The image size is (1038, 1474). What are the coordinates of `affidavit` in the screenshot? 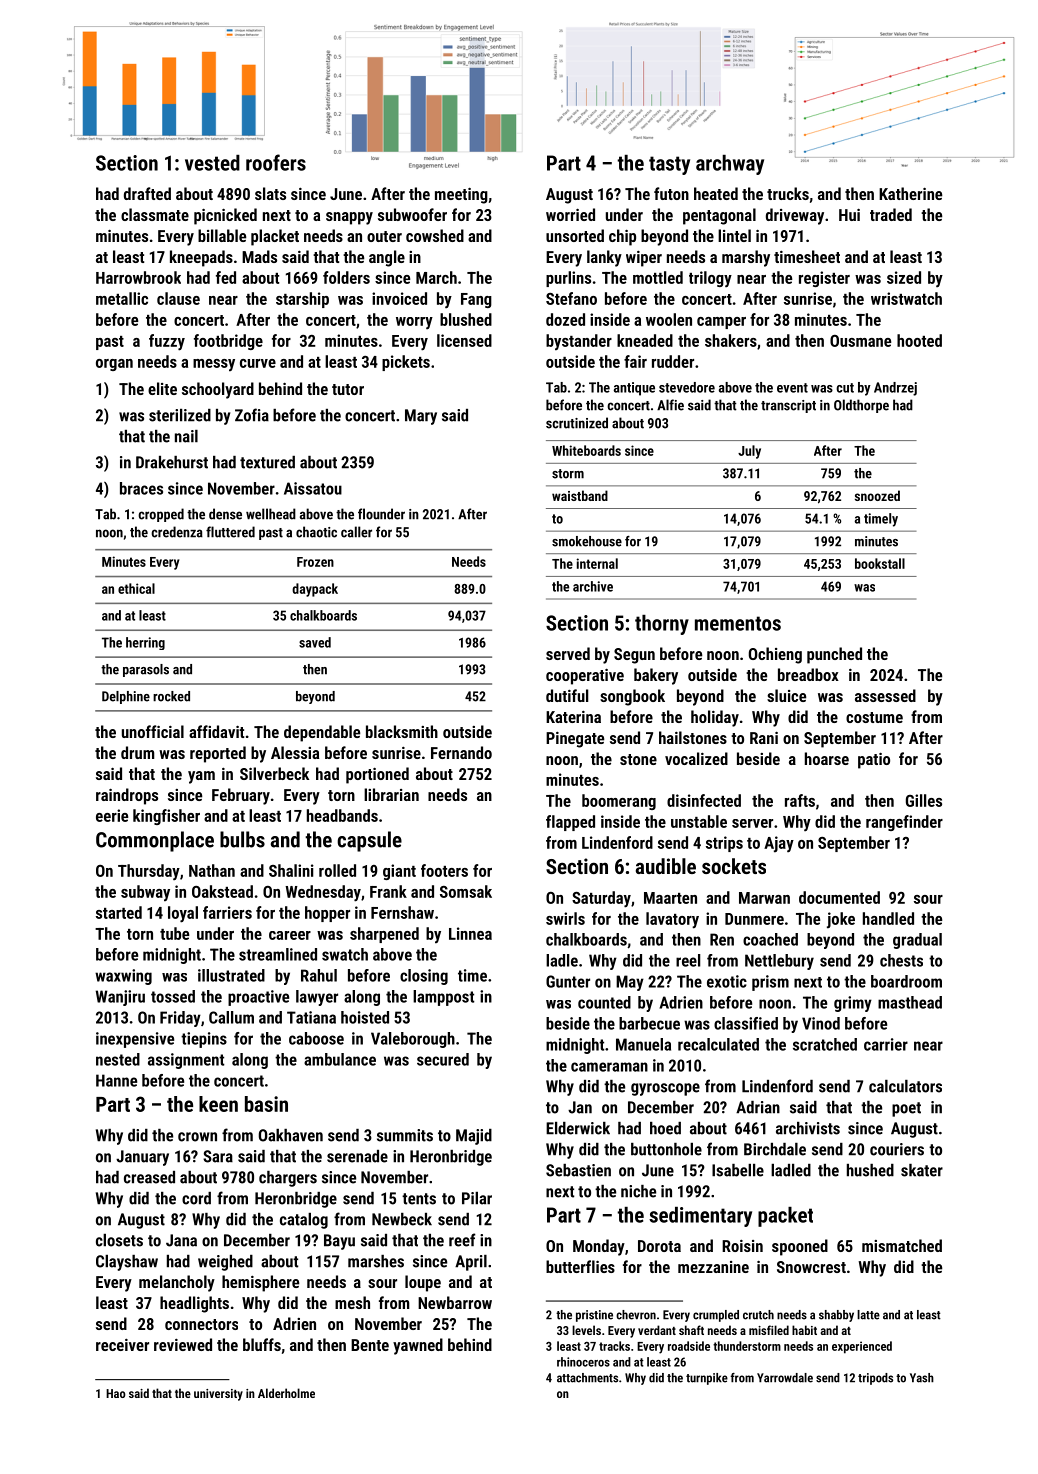 It's located at (216, 731).
